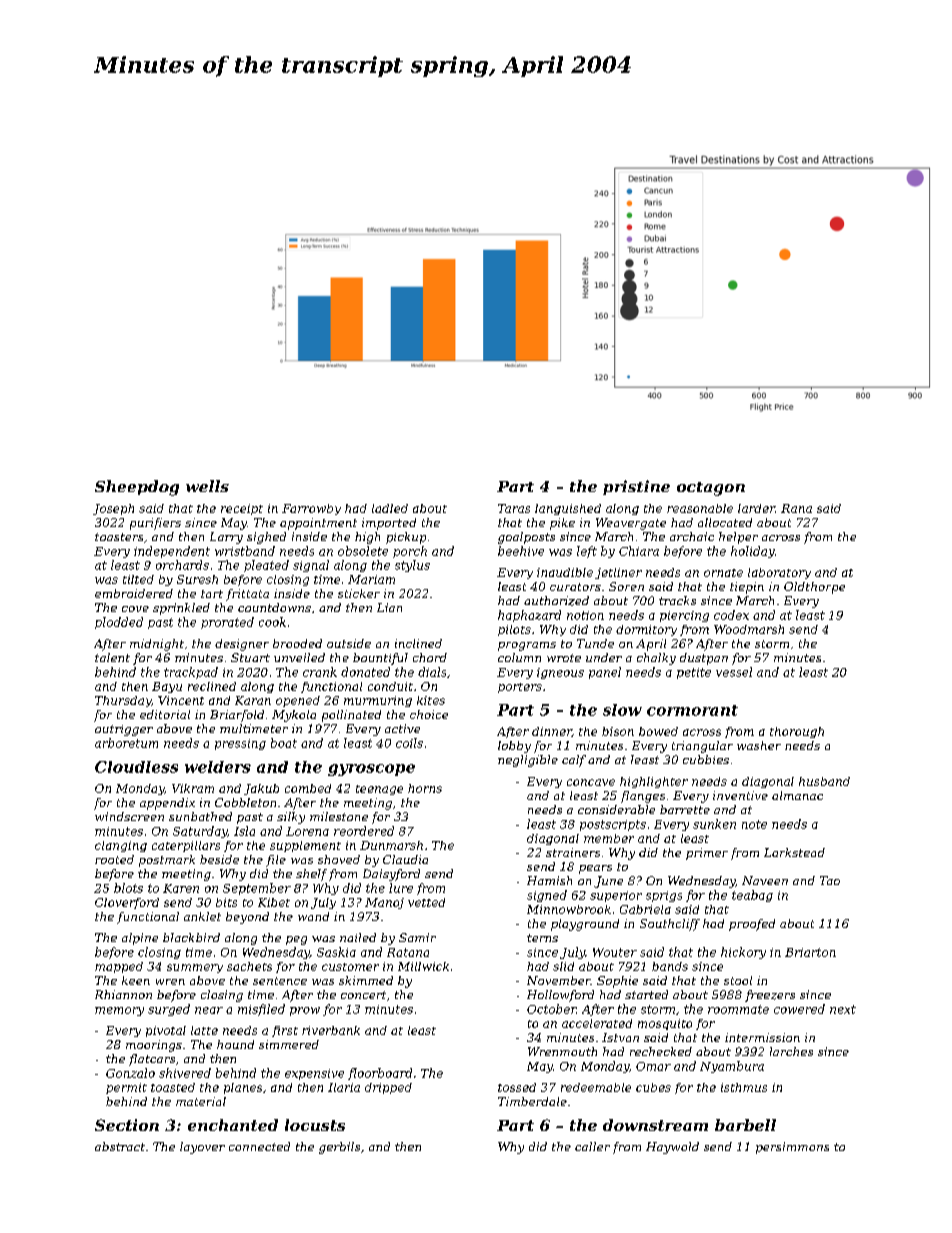  What do you see at coordinates (136, 767) in the document?
I see `Cloudless` at bounding box center [136, 767].
